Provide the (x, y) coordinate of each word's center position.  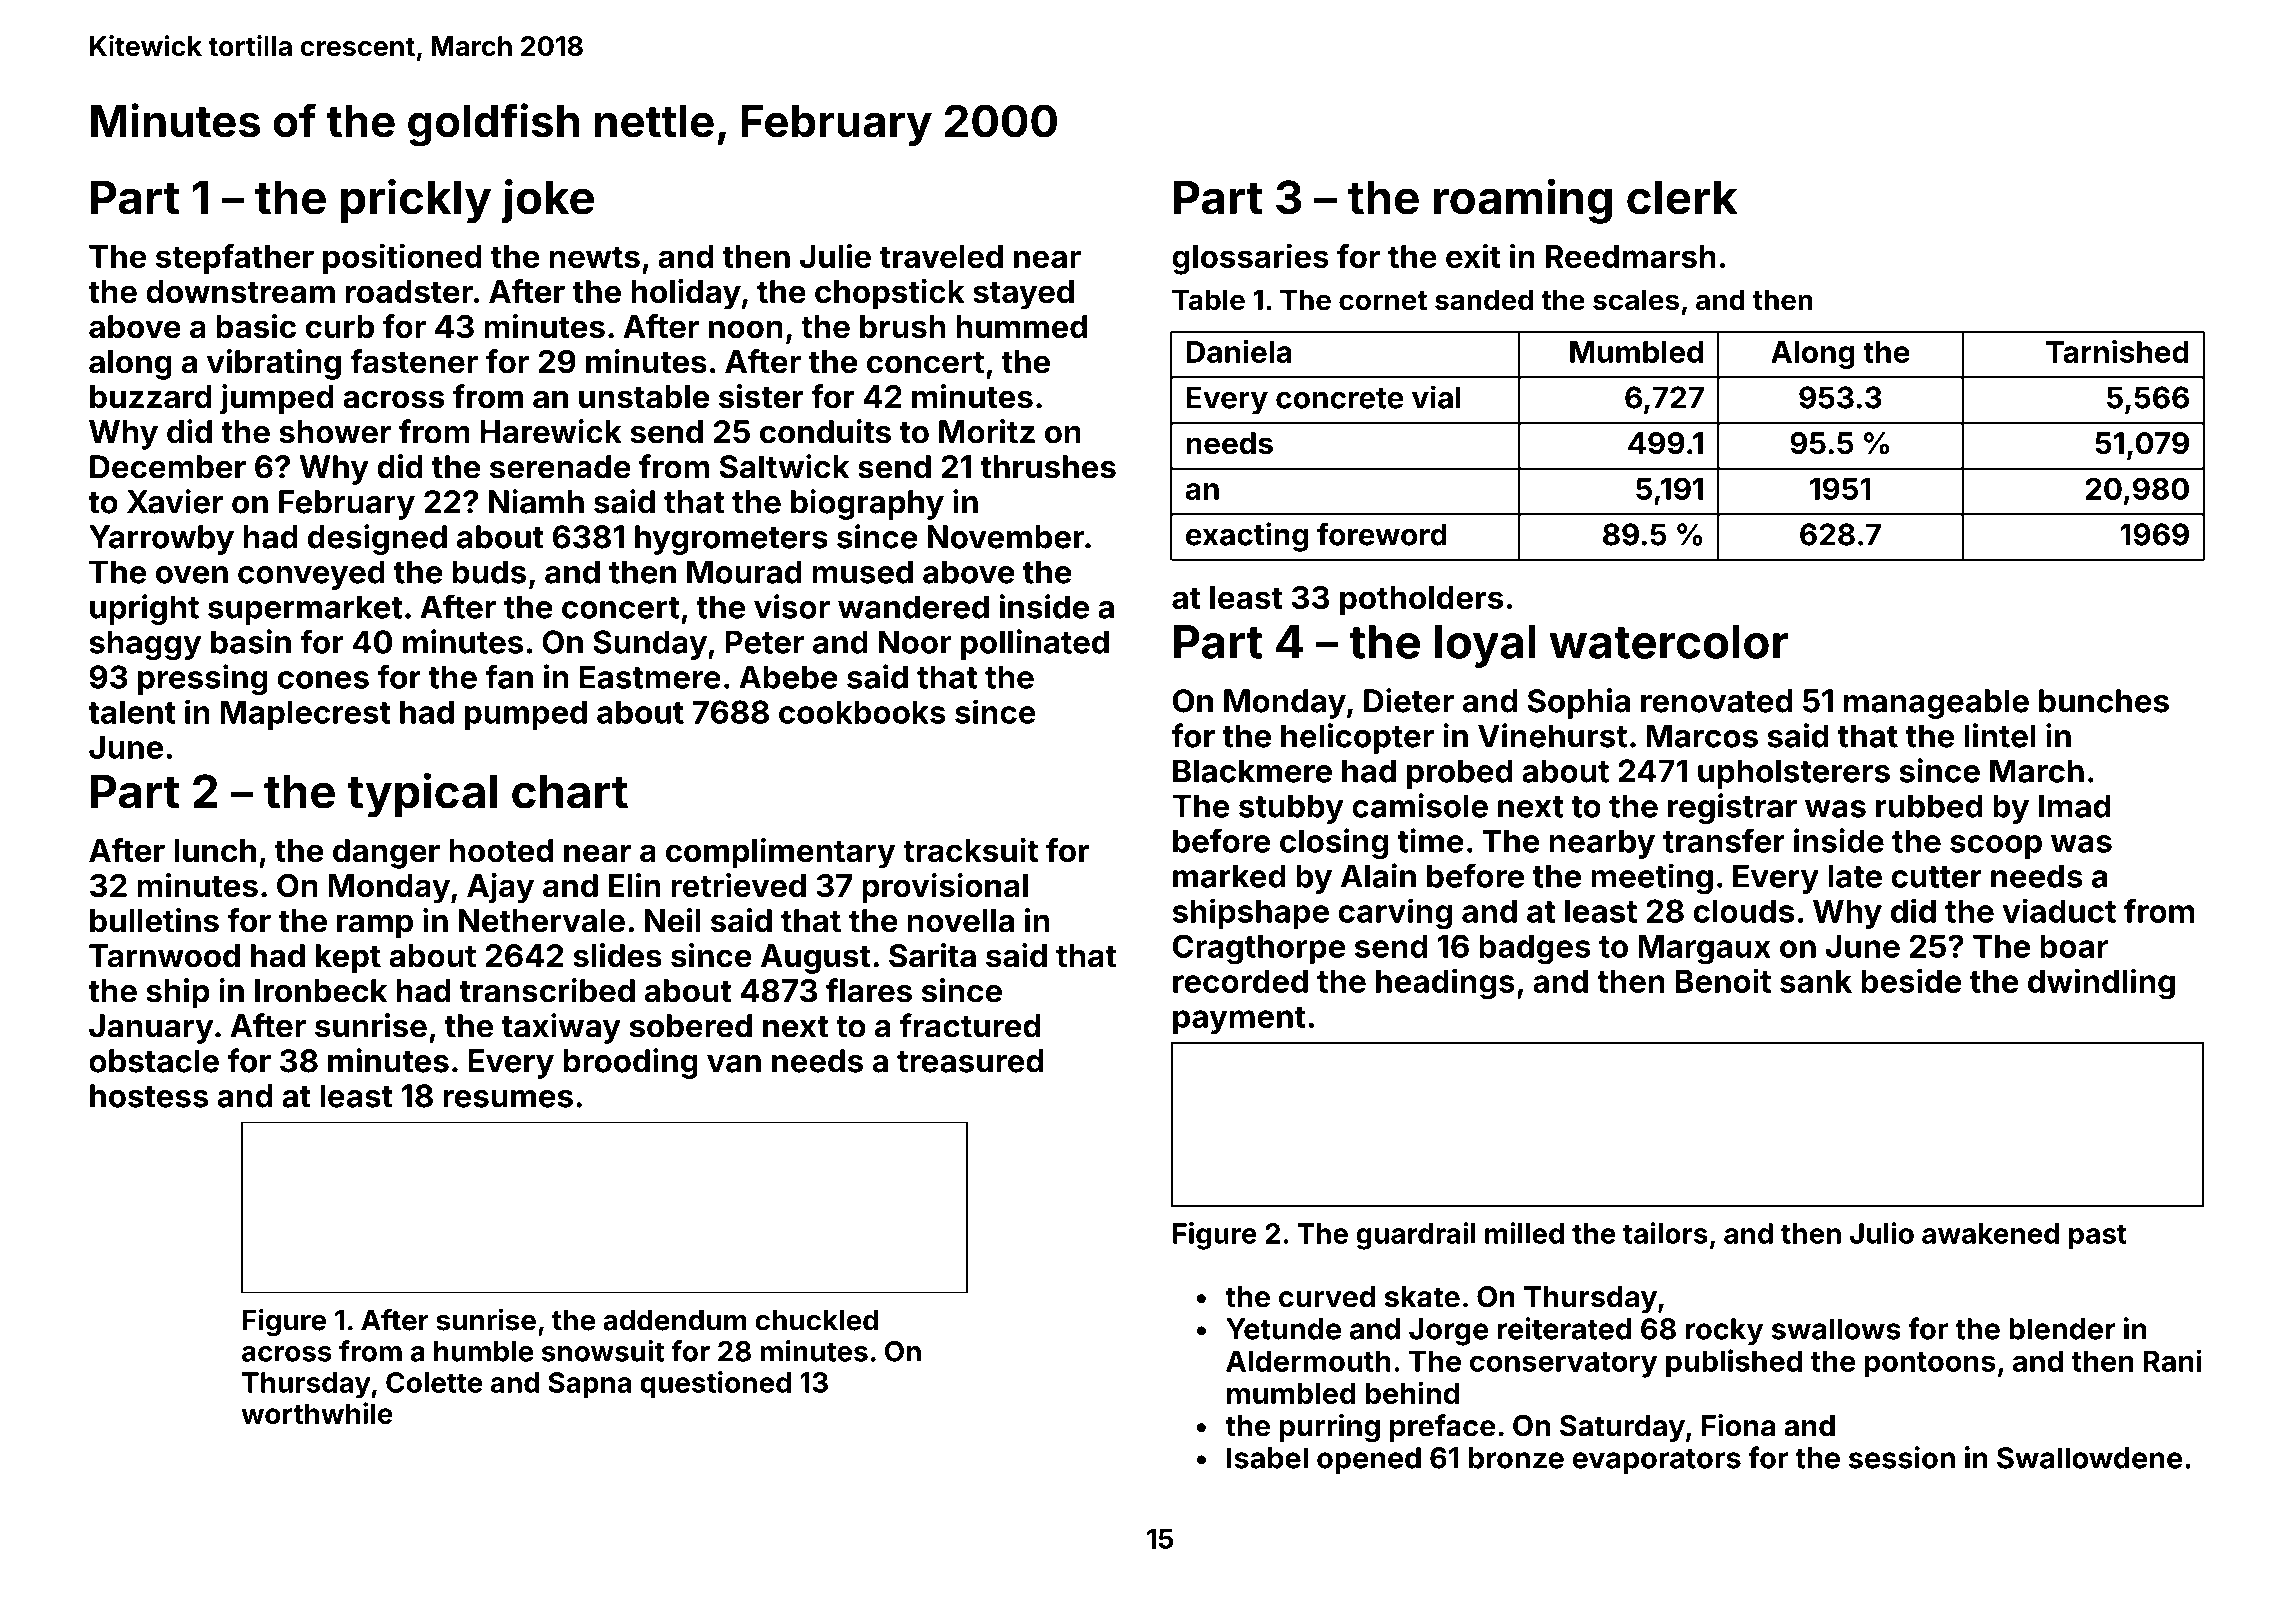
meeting (1652, 878)
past (2098, 1237)
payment (1239, 1020)
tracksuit (970, 850)
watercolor (1668, 642)
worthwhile (317, 1413)
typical (422, 795)
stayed (1023, 295)
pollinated (1035, 644)
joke (547, 201)
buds (489, 572)
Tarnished (2117, 351)
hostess (149, 1096)
